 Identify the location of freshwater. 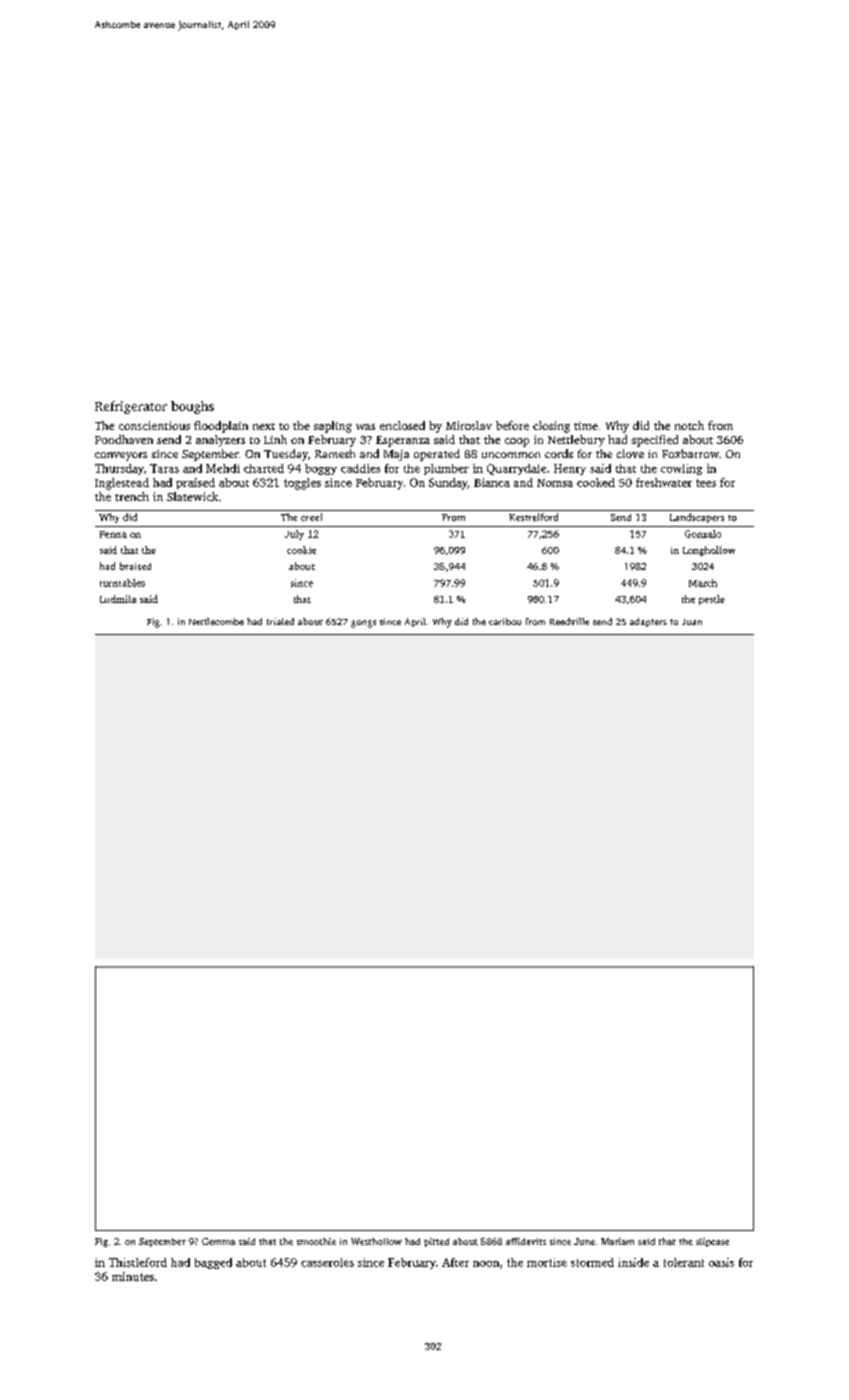
(664, 482).
